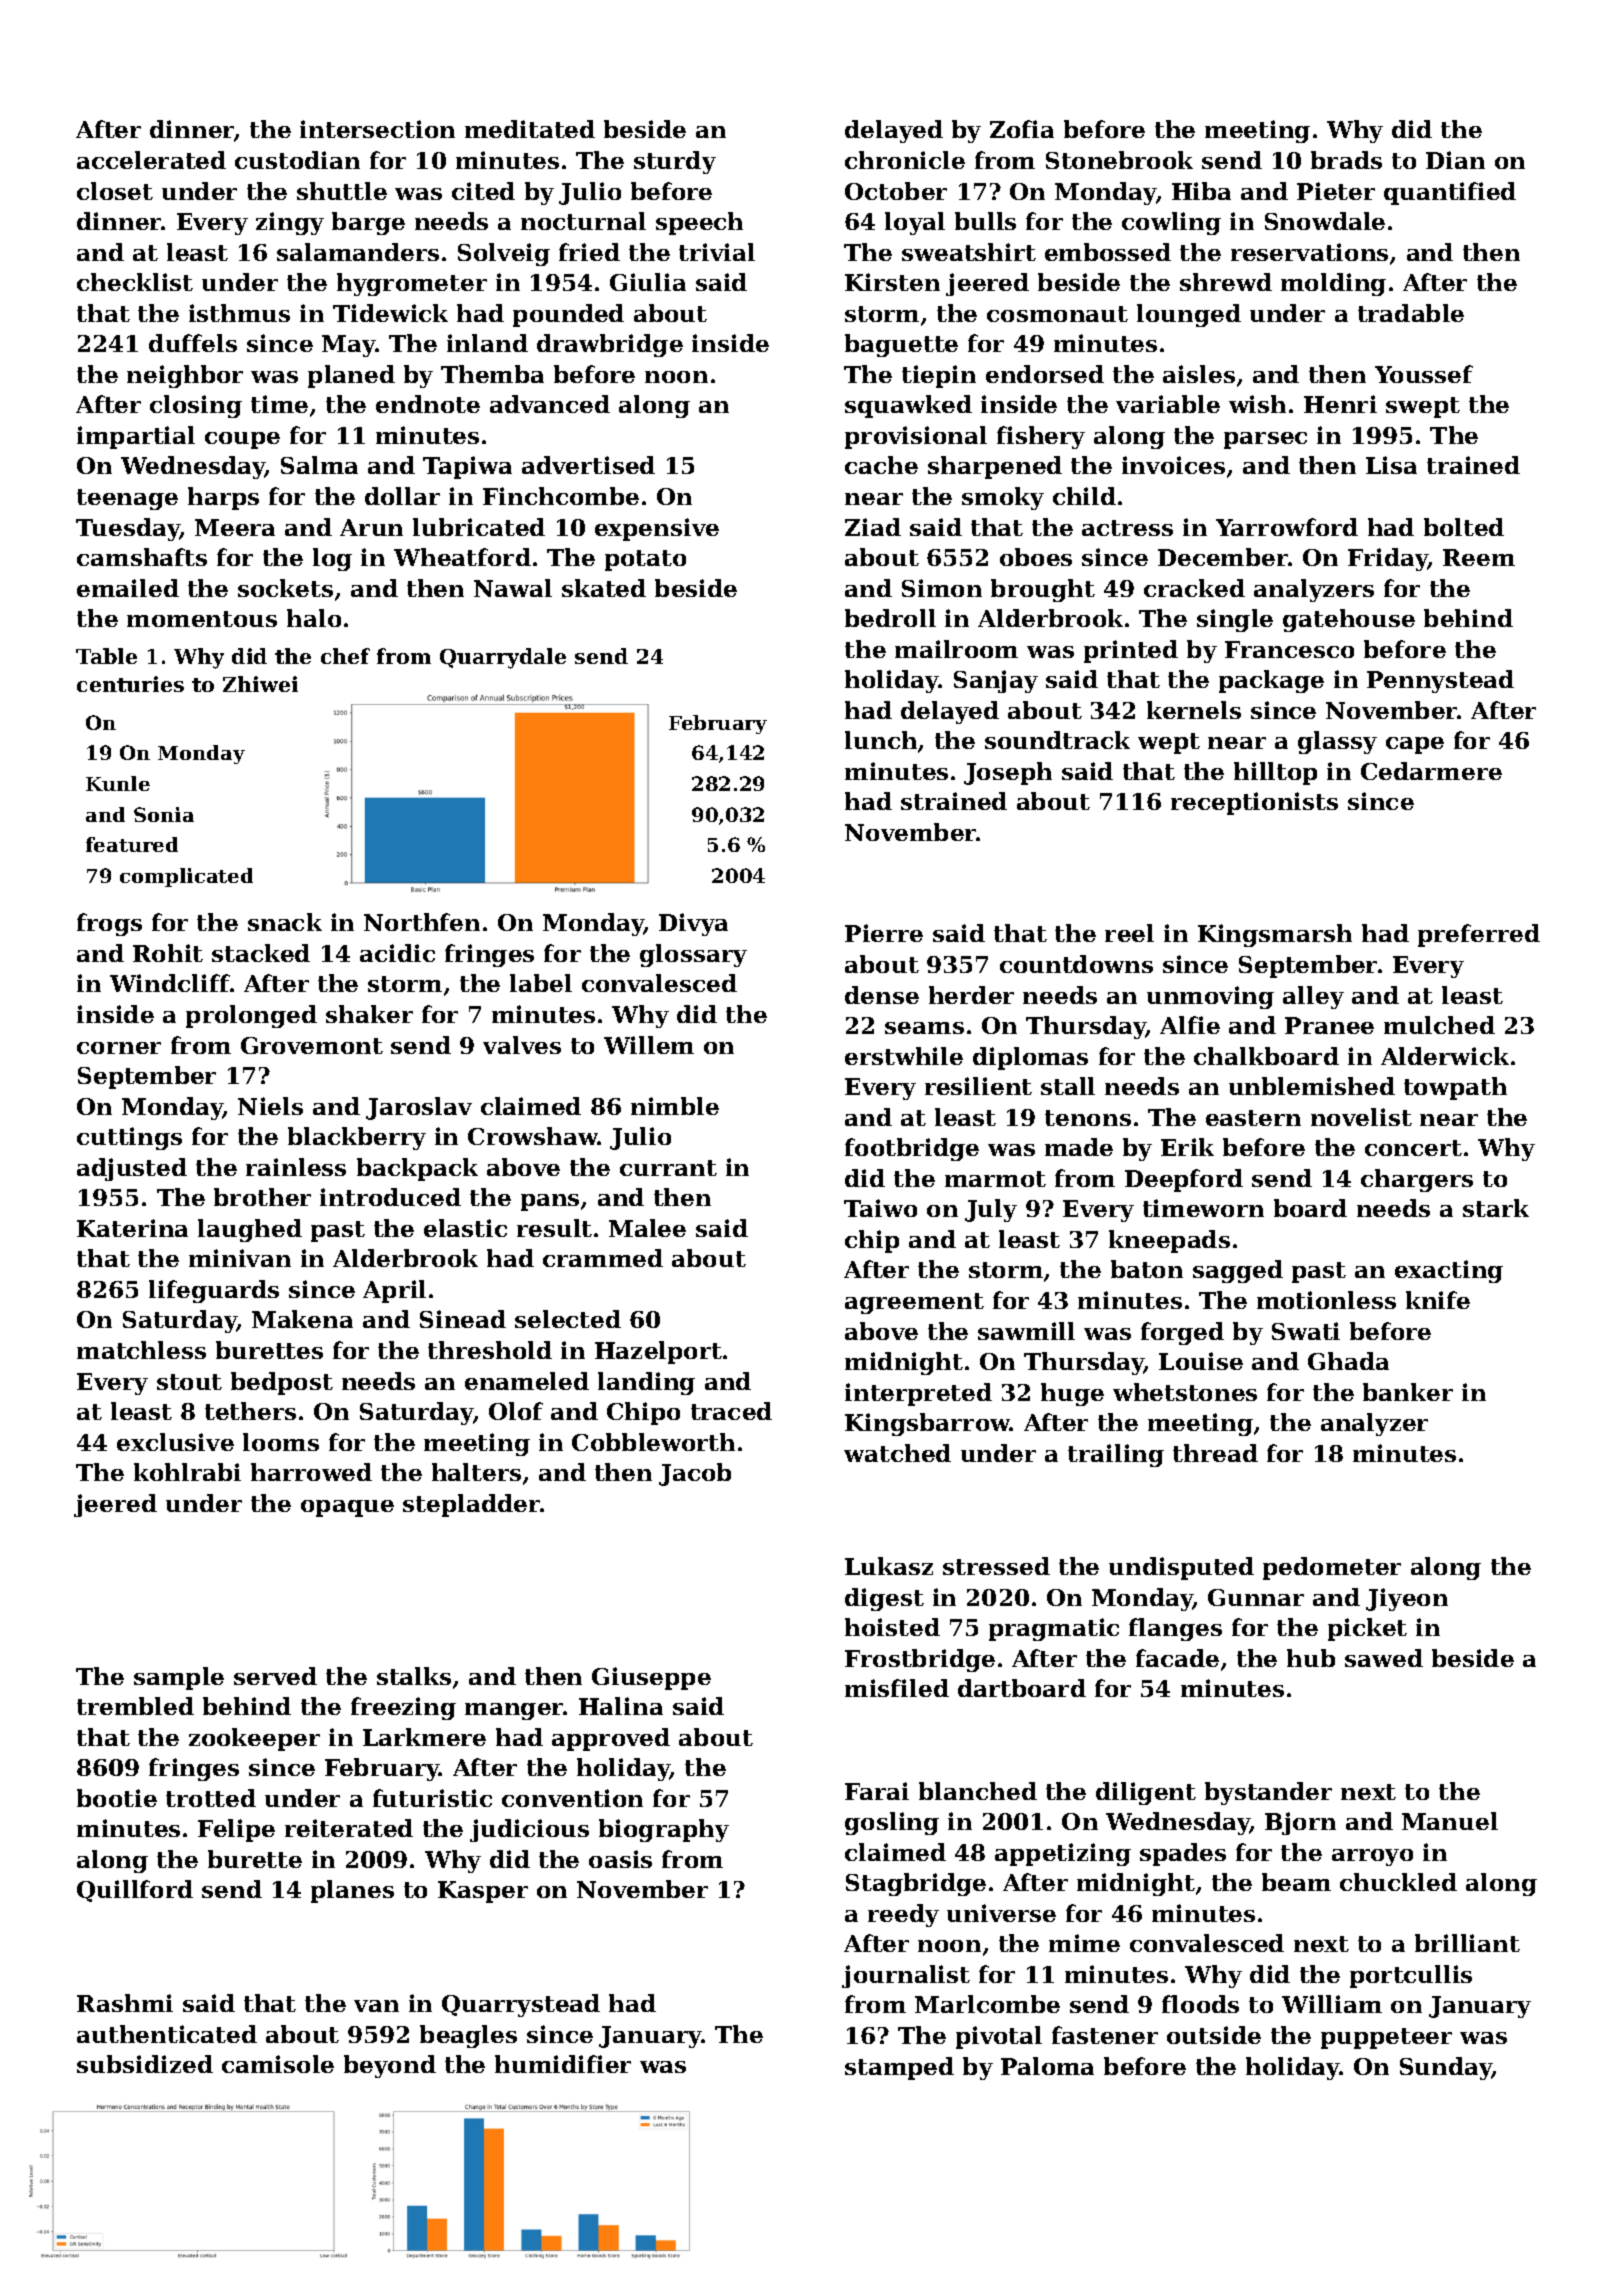  Describe the element at coordinates (135, 282) in the screenshot. I see `checklist` at that location.
